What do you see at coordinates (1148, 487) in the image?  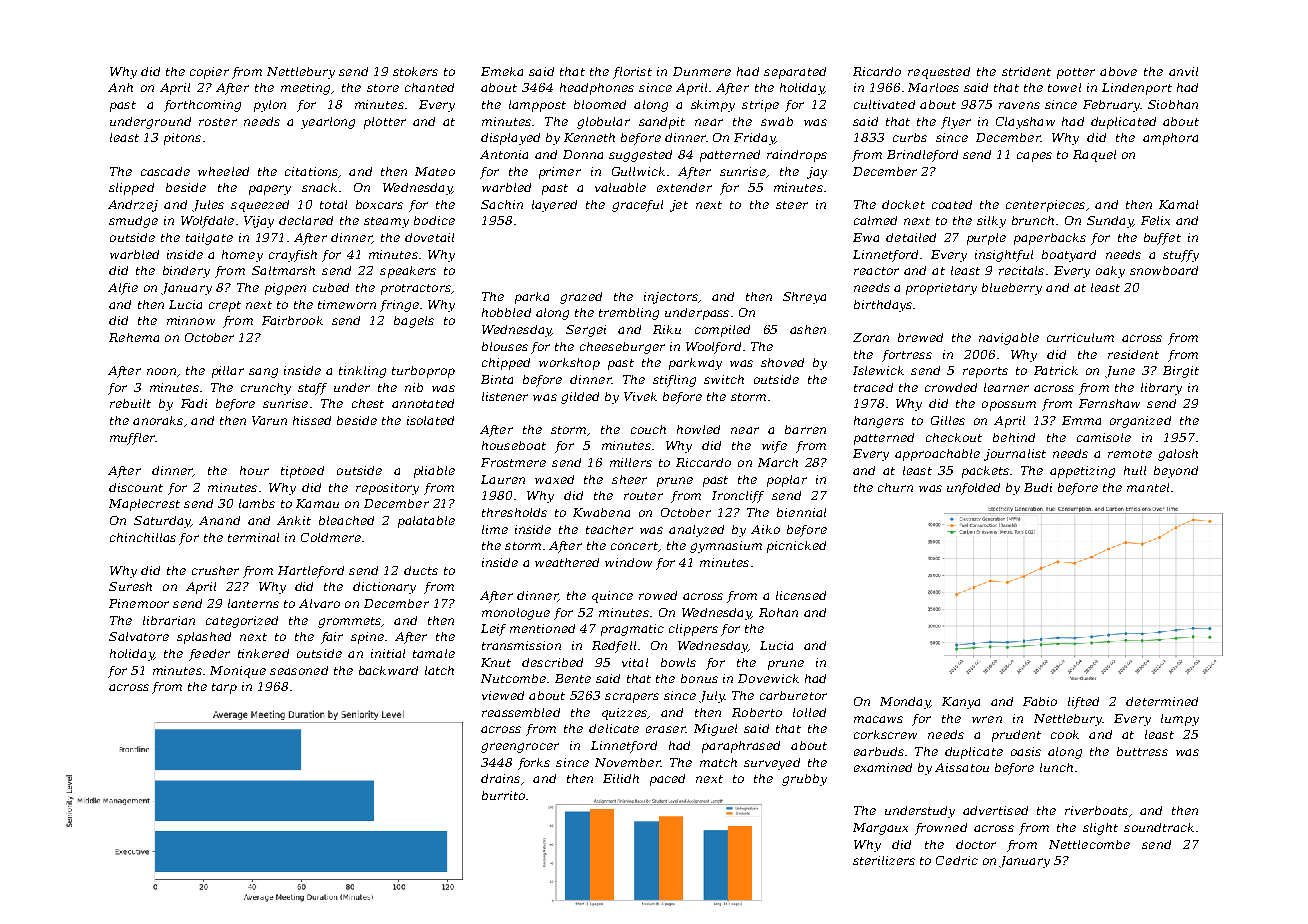 I see `mantel` at bounding box center [1148, 487].
